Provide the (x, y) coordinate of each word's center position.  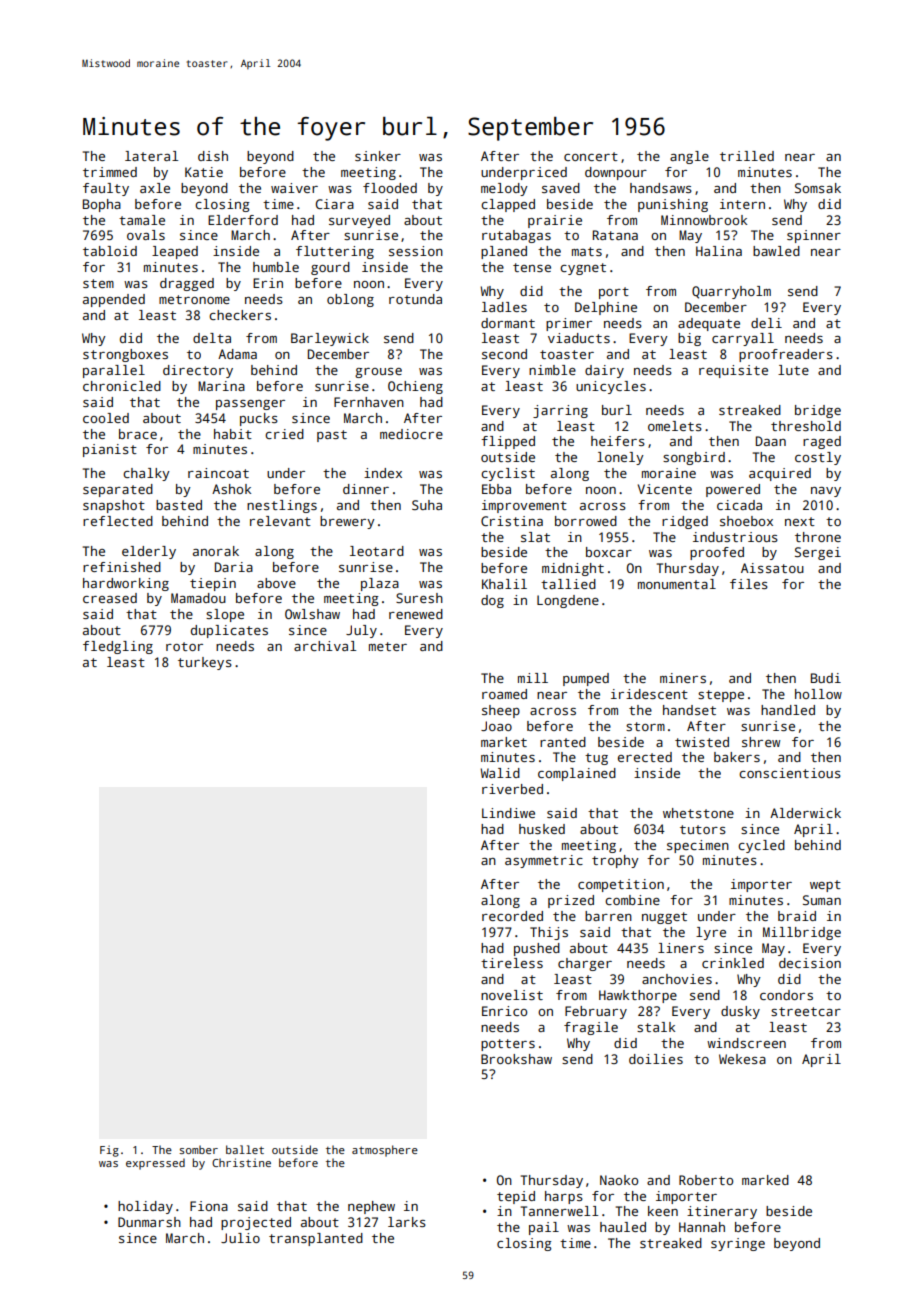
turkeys (205, 663)
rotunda (415, 299)
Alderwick (805, 813)
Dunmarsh (149, 1222)
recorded (512, 916)
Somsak (818, 188)
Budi (826, 678)
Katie (204, 172)
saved (561, 188)
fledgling (118, 647)
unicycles (611, 387)
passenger (250, 405)
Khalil (504, 584)
